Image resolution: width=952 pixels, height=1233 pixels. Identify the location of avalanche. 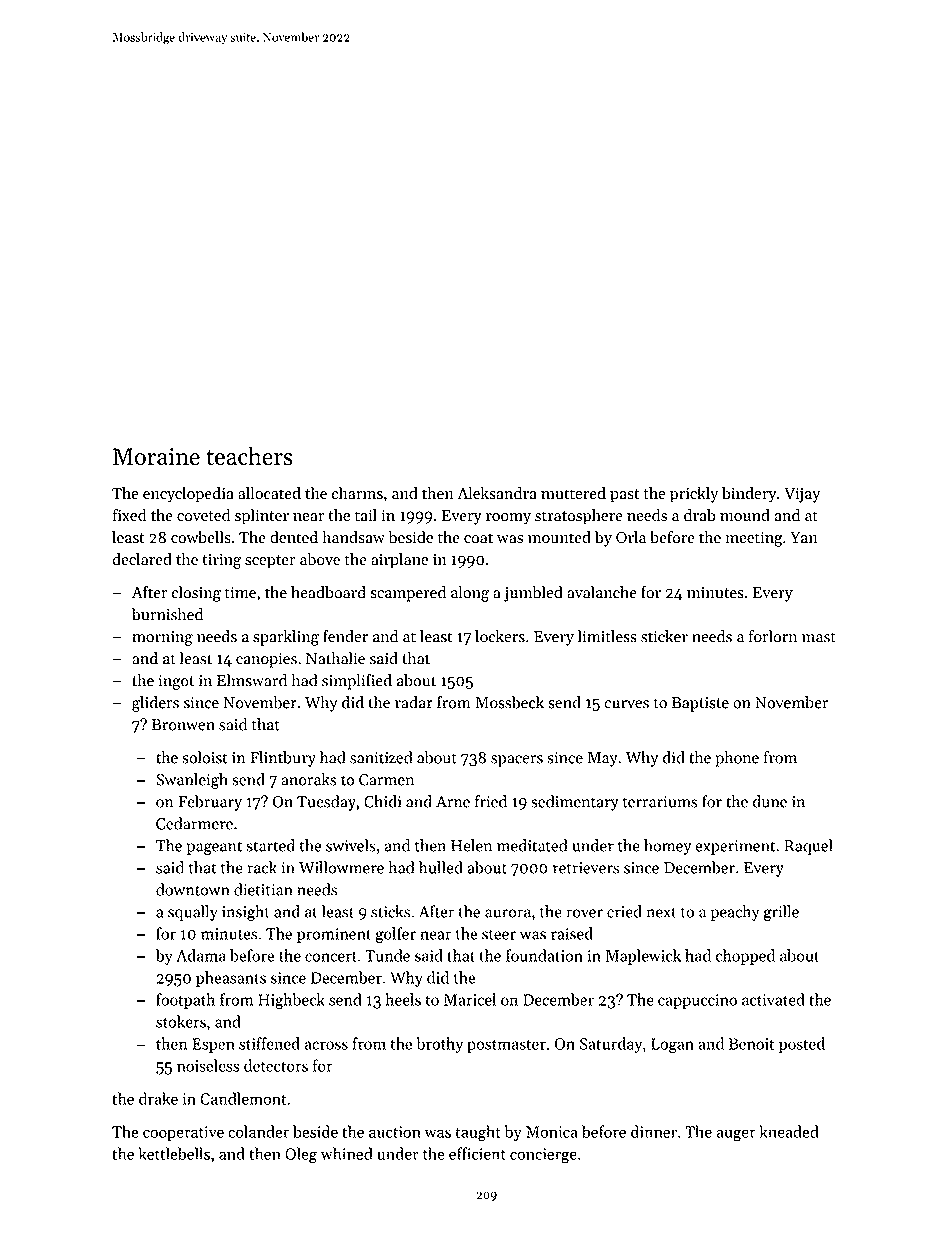
(602, 592).
